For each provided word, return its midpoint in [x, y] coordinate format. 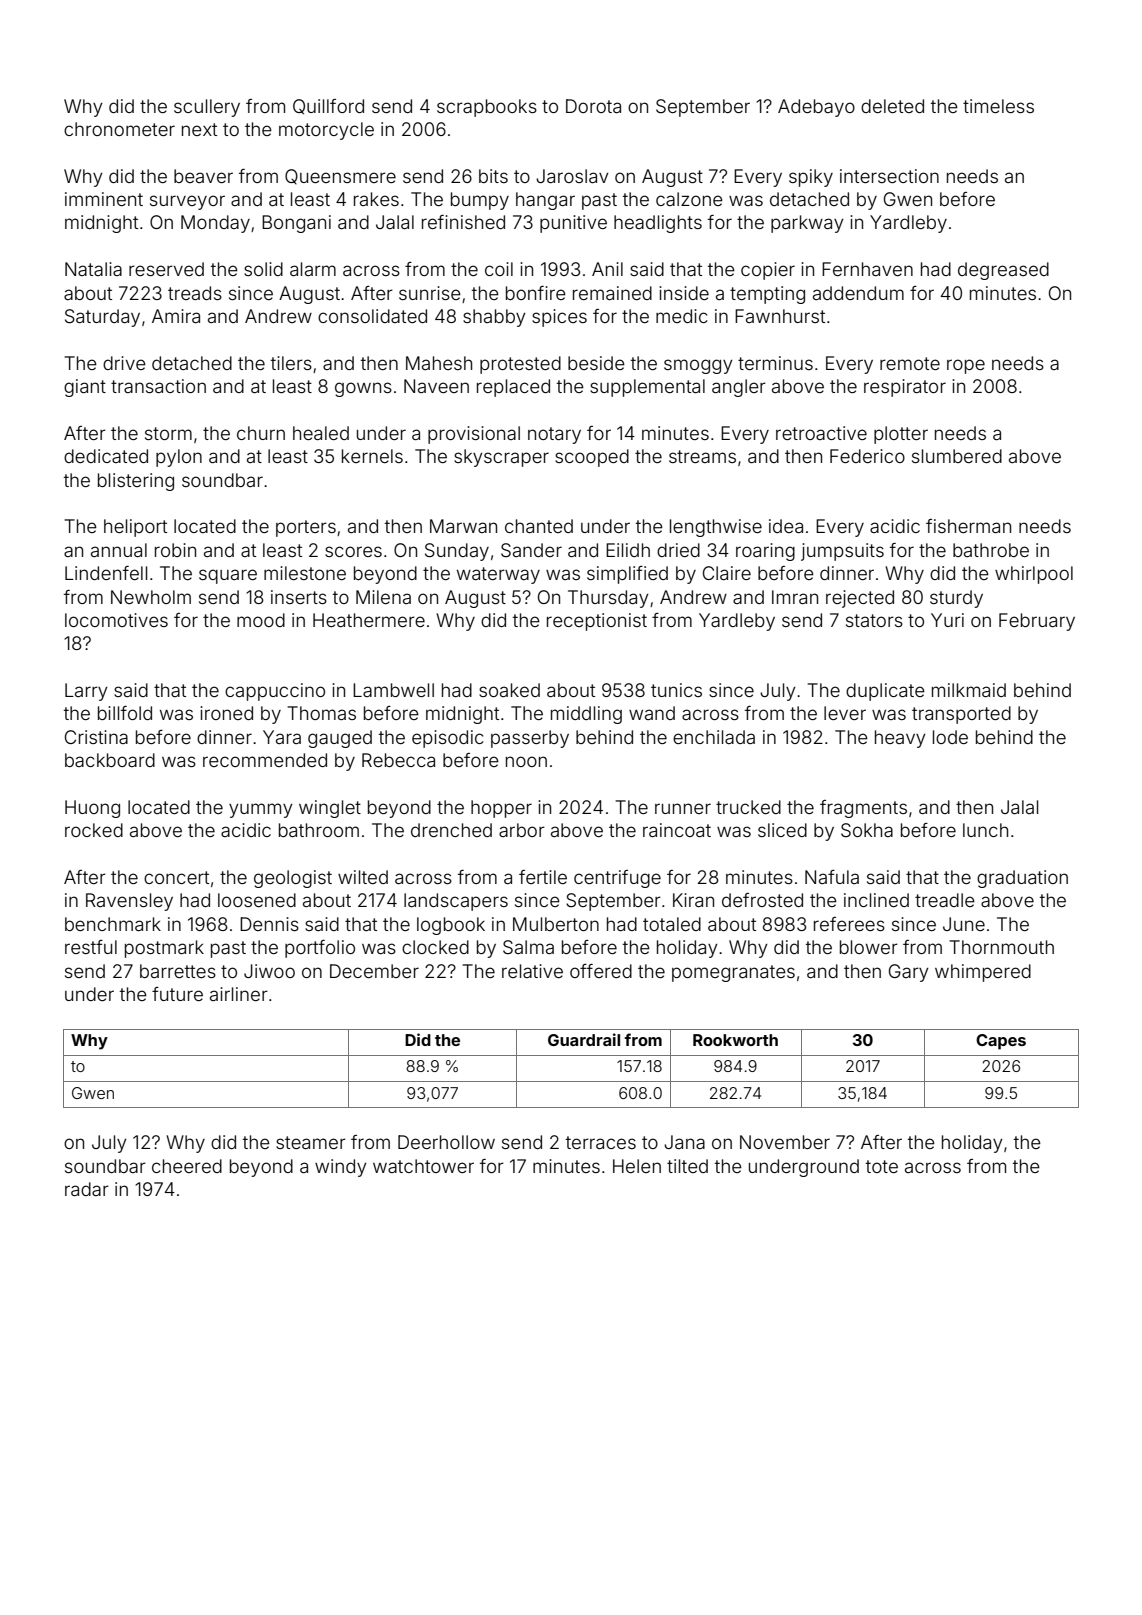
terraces [601, 1142]
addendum [858, 293]
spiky [811, 178]
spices [559, 318]
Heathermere [369, 620]
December [374, 971]
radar [87, 1189]
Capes [1001, 1042]
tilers [291, 363]
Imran [795, 597]
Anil [607, 269]
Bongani [296, 224]
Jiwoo [269, 971]
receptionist [597, 622]
